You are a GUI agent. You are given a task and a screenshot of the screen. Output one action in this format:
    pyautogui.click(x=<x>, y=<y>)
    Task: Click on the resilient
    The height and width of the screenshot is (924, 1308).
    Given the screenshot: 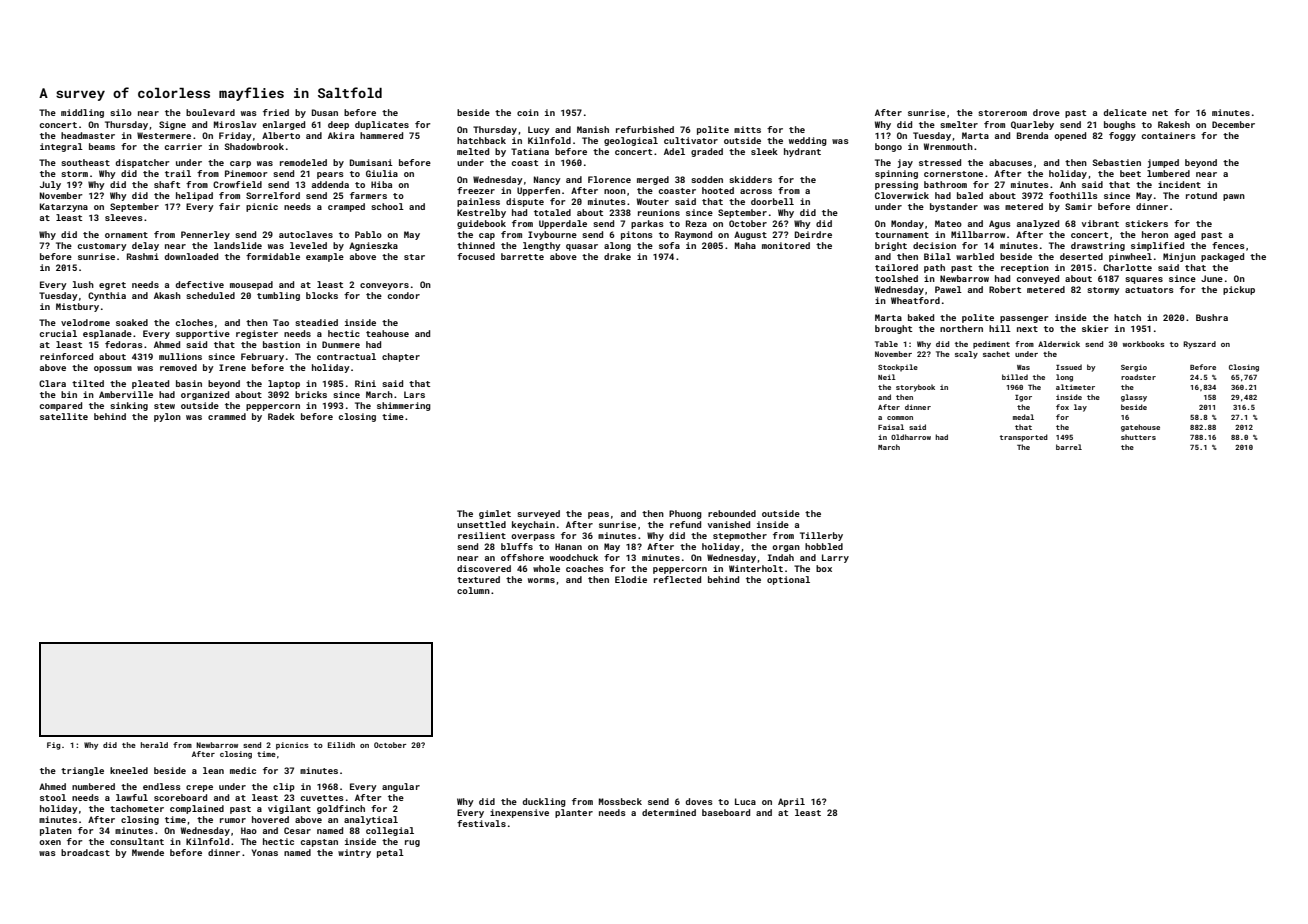 What is the action you would take?
    pyautogui.click(x=482, y=535)
